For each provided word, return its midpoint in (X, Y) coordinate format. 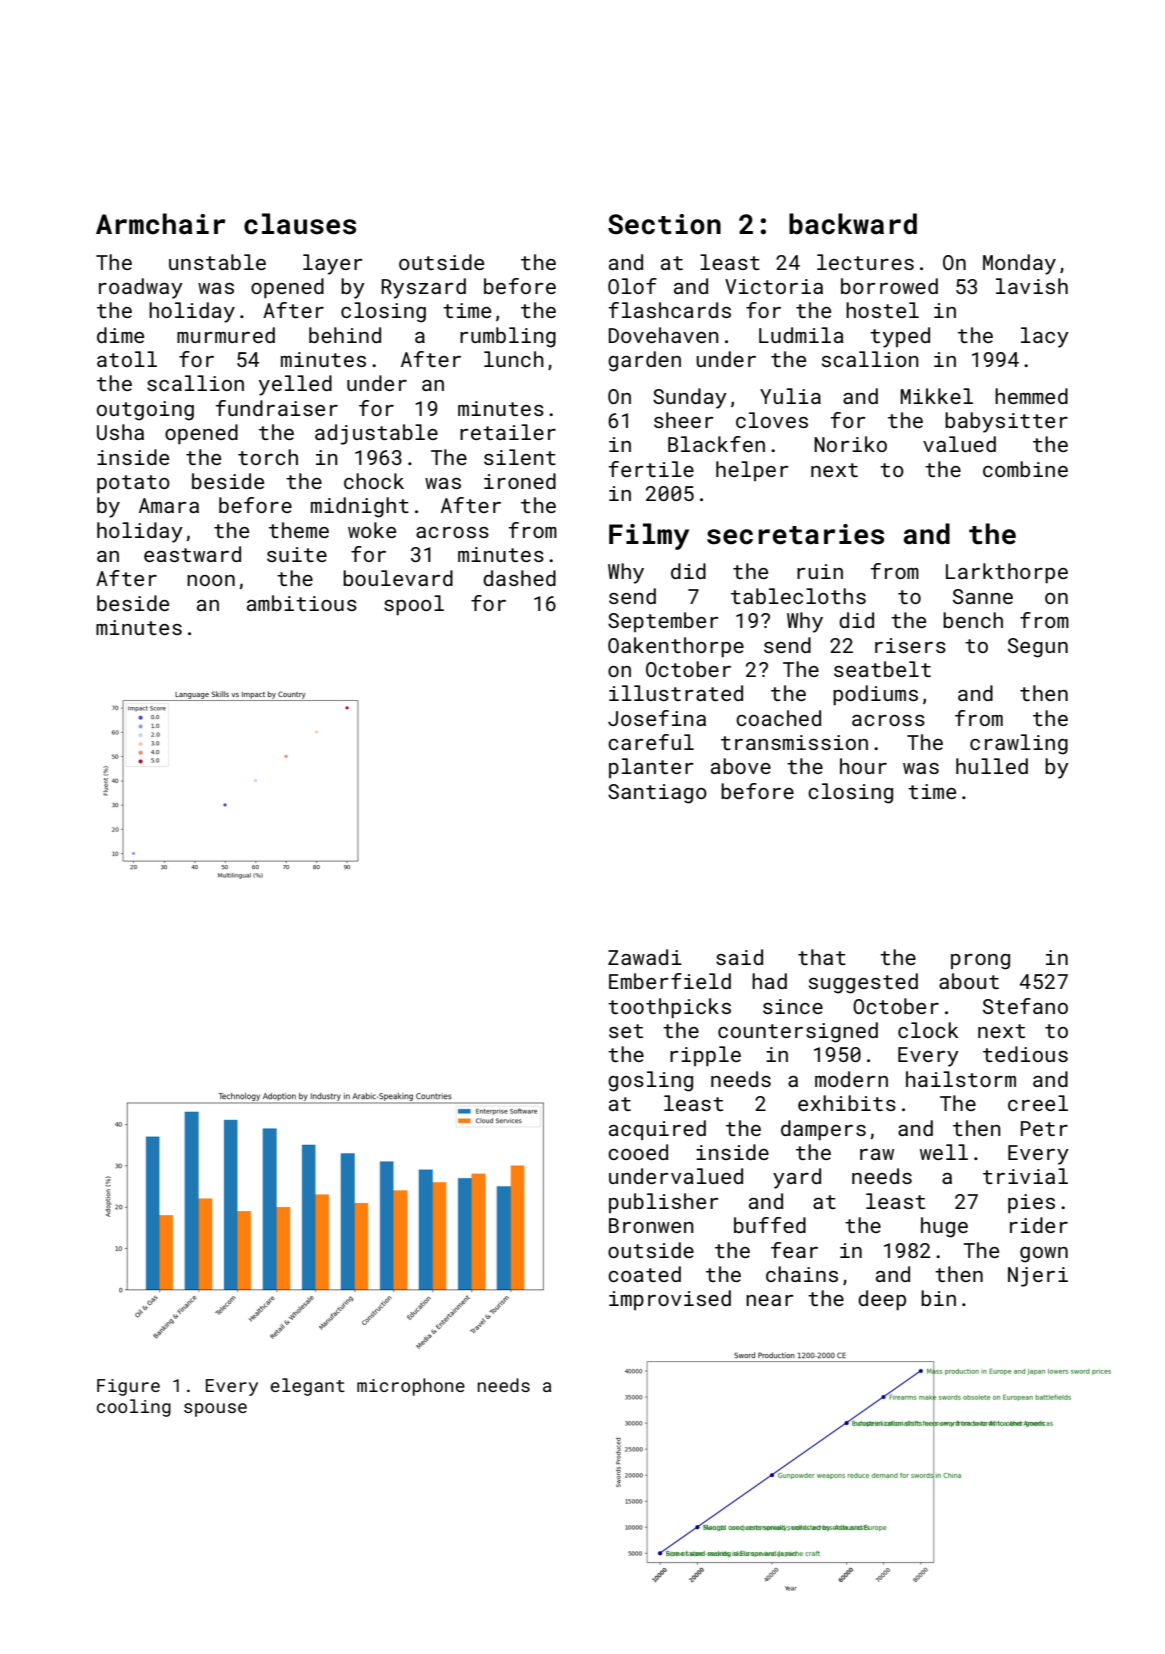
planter (651, 768)
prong (980, 962)
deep (882, 1300)
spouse (215, 1410)
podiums (875, 695)
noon (211, 580)
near (770, 1300)
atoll (127, 359)
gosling (650, 1081)
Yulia (790, 396)
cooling (134, 1408)
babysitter (1006, 422)
